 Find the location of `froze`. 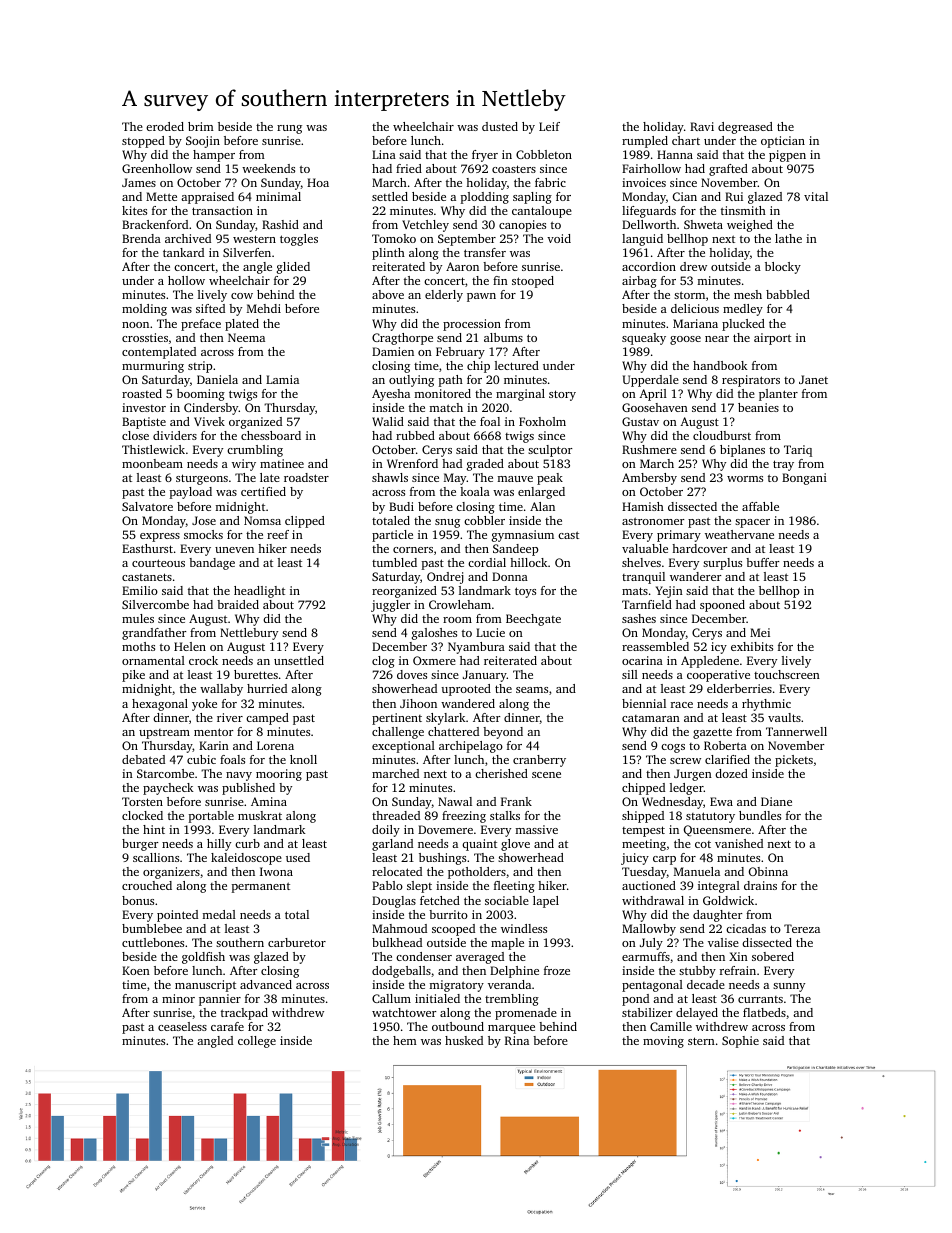

froze is located at coordinates (557, 970).
